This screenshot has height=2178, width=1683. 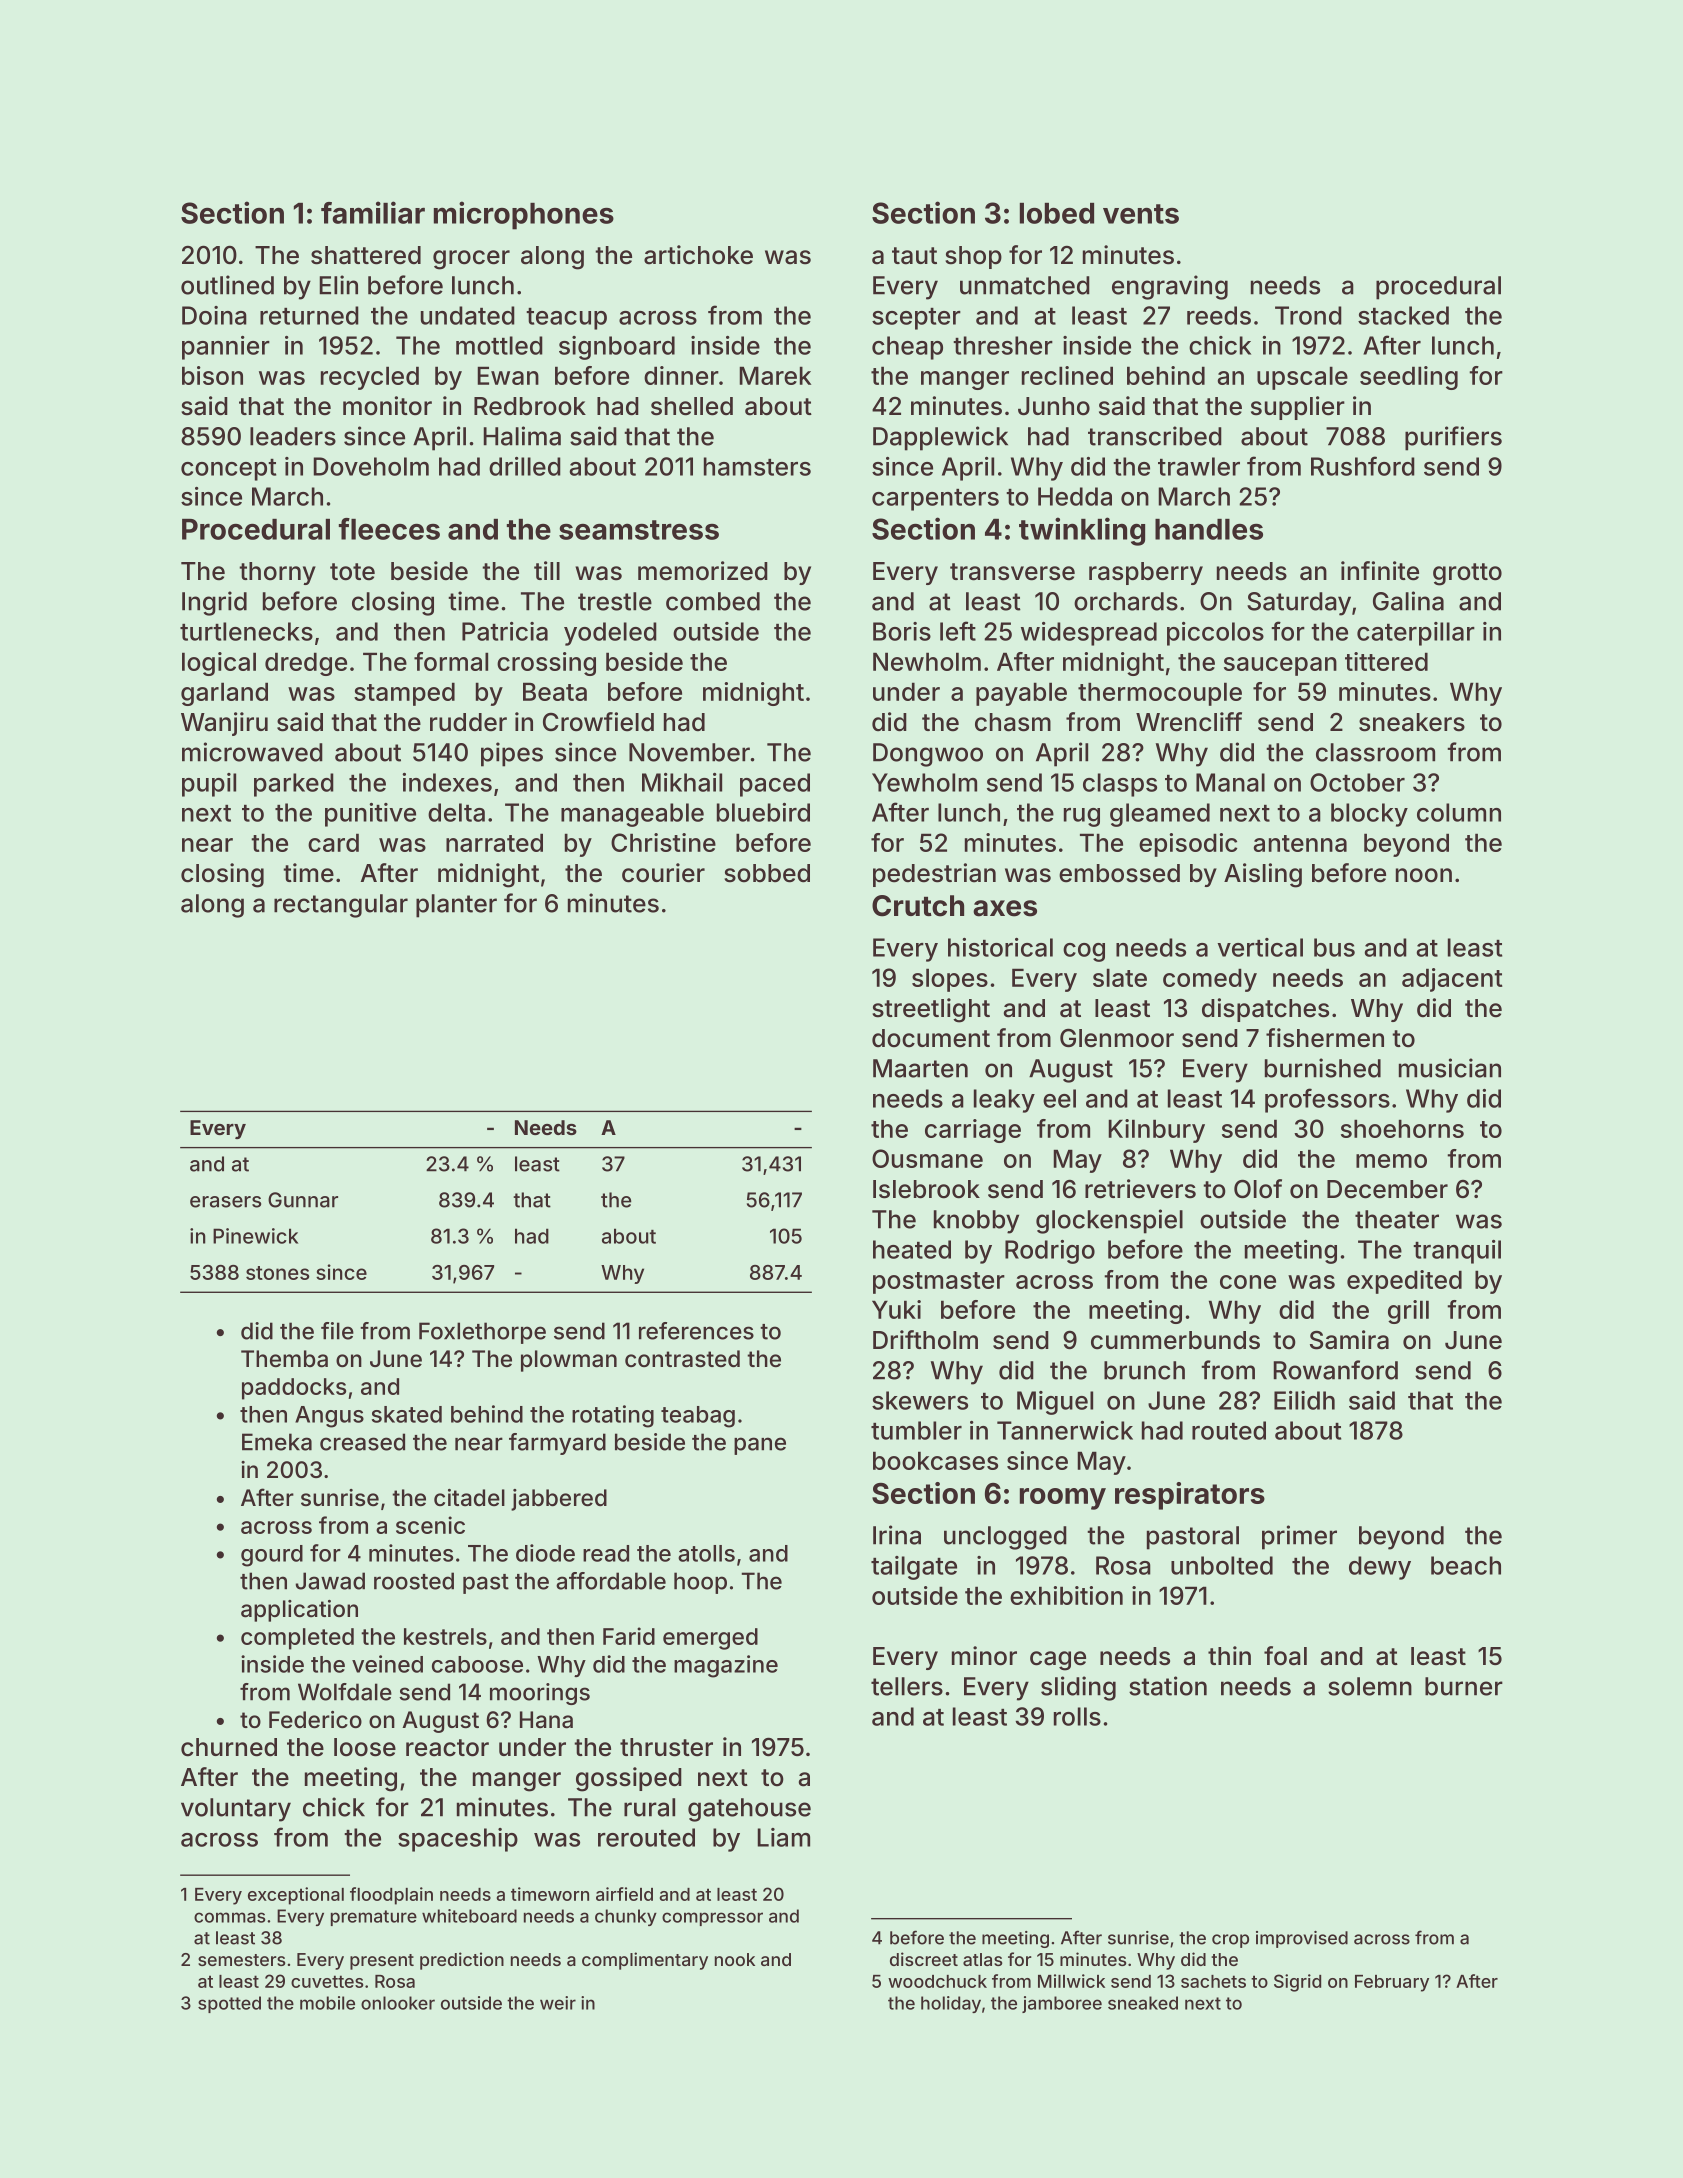 I want to click on beach, so click(x=1466, y=1565).
